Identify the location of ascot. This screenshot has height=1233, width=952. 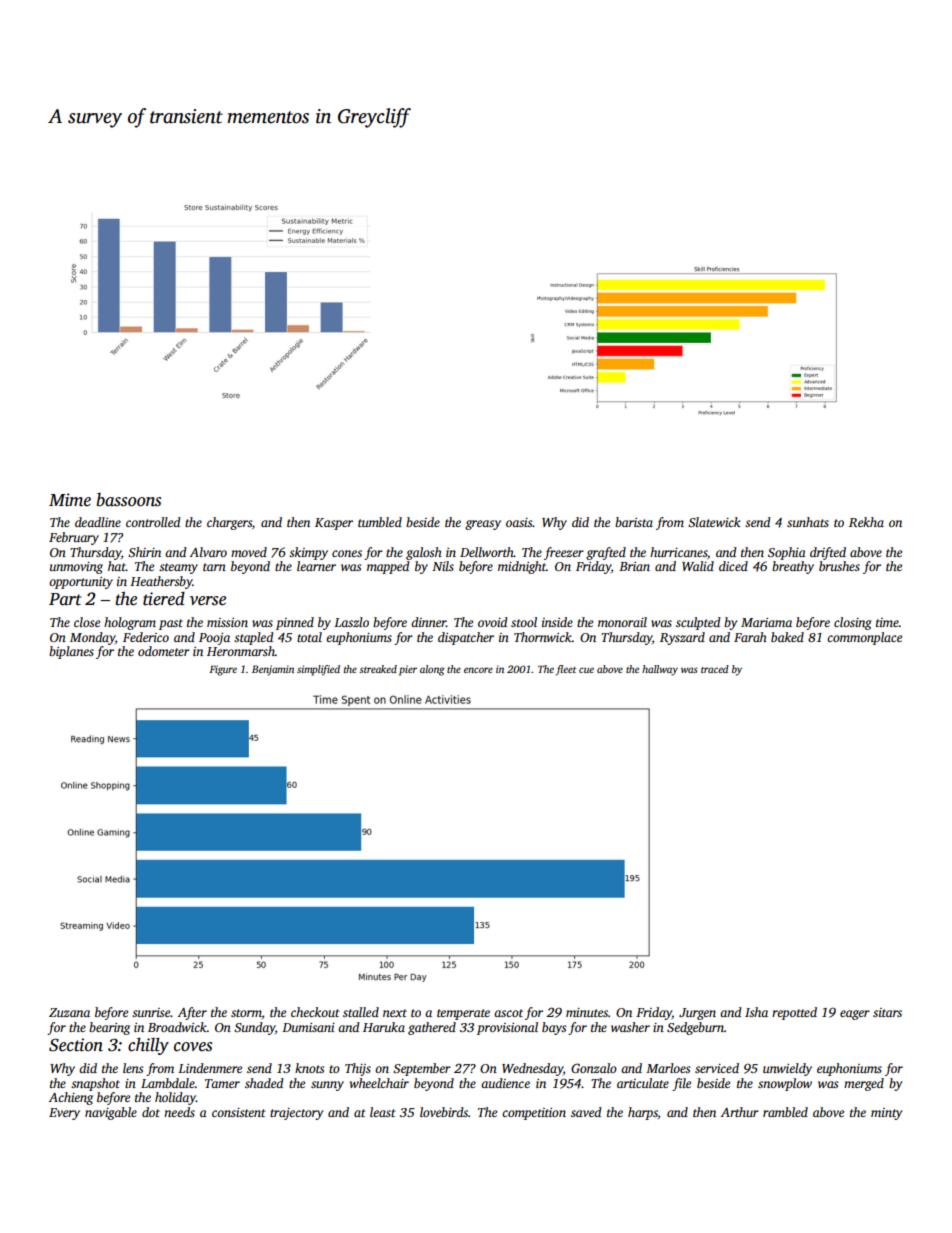
(508, 1013).
